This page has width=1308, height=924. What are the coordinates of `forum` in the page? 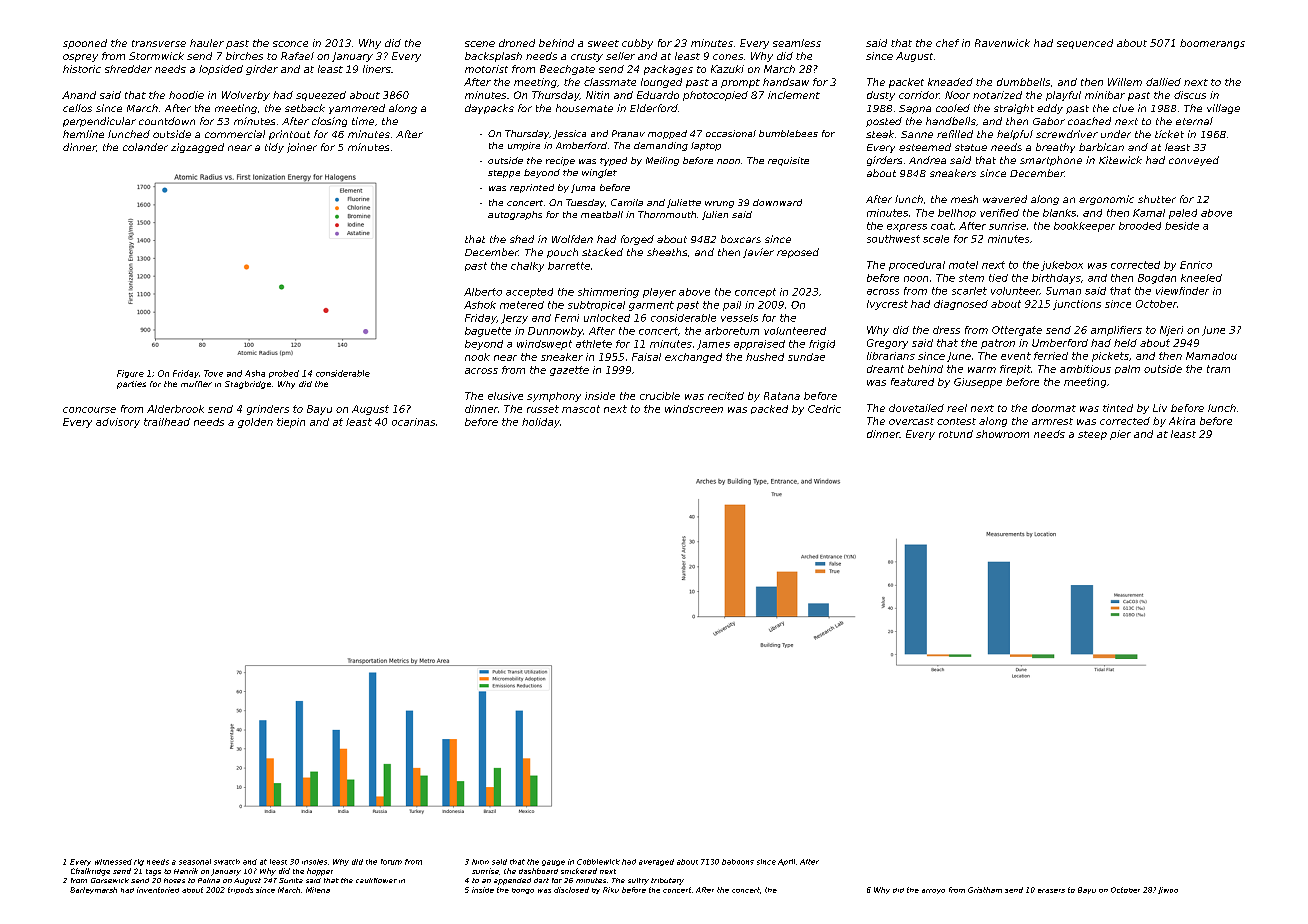 It's located at (391, 862).
